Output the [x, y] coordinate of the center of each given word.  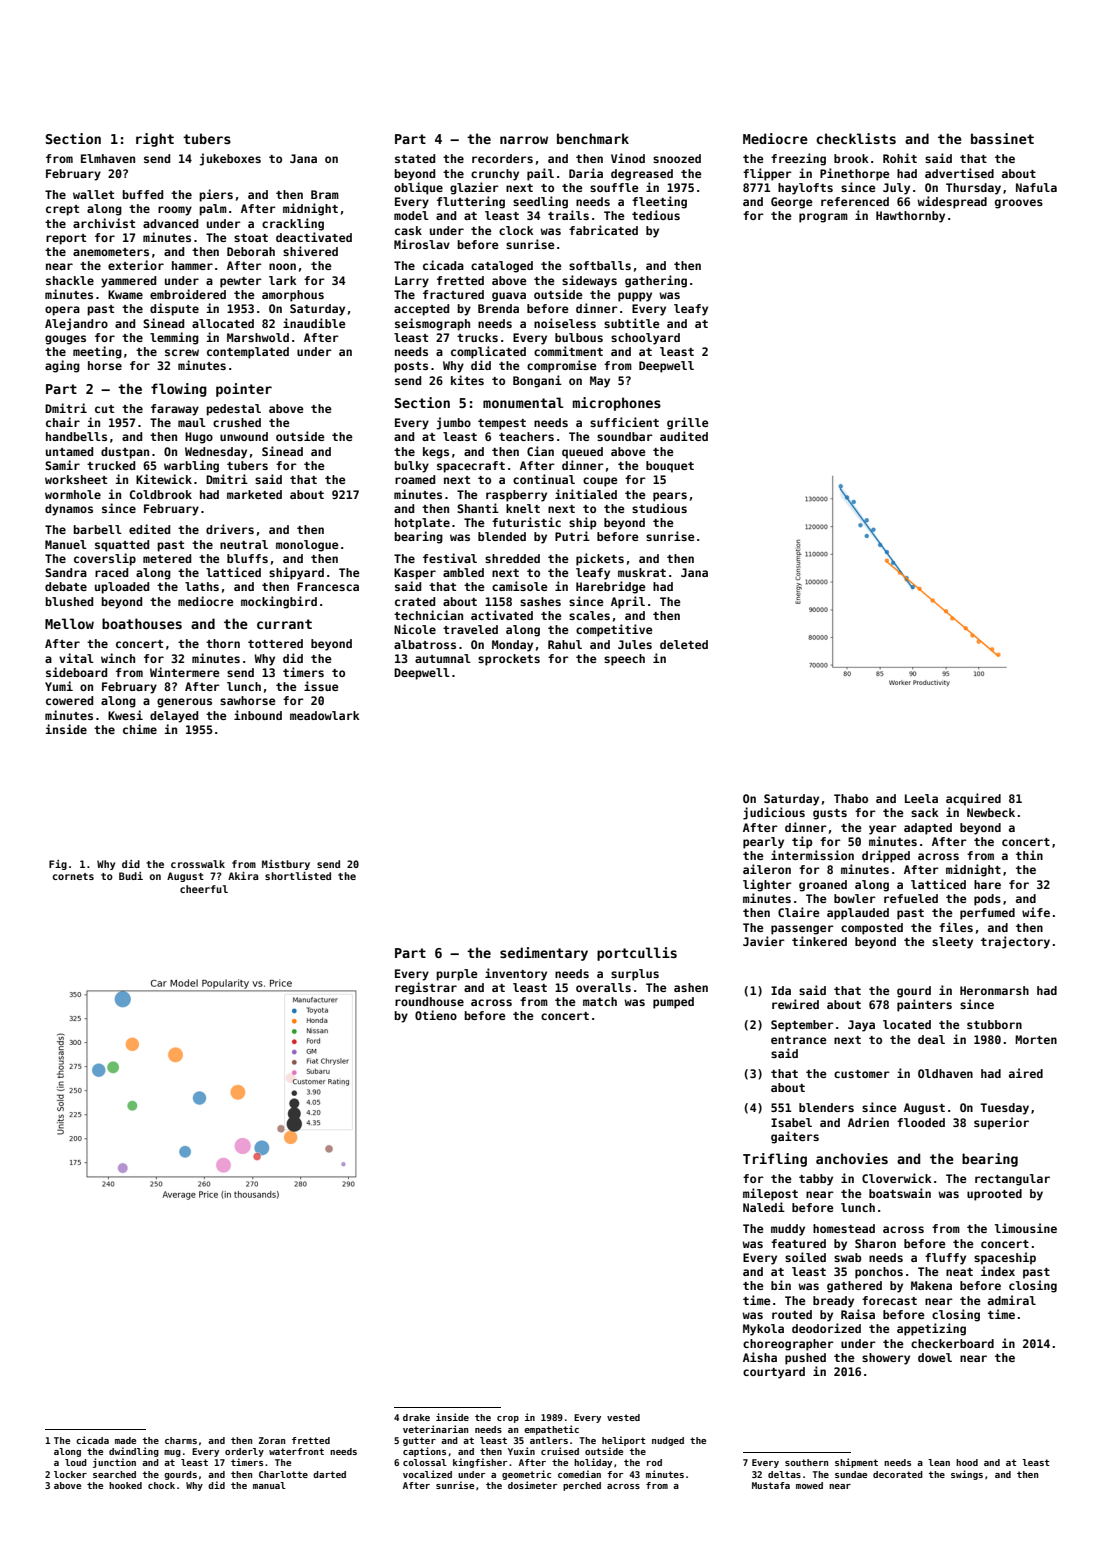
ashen [691, 987]
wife [1036, 912]
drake [416, 1417]
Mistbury [286, 865]
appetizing [931, 1329]
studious [659, 508]
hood [967, 1462]
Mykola [763, 1330]
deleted [684, 644]
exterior [136, 265]
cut [104, 409]
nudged [668, 1441]
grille [688, 423]
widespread [952, 202]
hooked [125, 1485]
